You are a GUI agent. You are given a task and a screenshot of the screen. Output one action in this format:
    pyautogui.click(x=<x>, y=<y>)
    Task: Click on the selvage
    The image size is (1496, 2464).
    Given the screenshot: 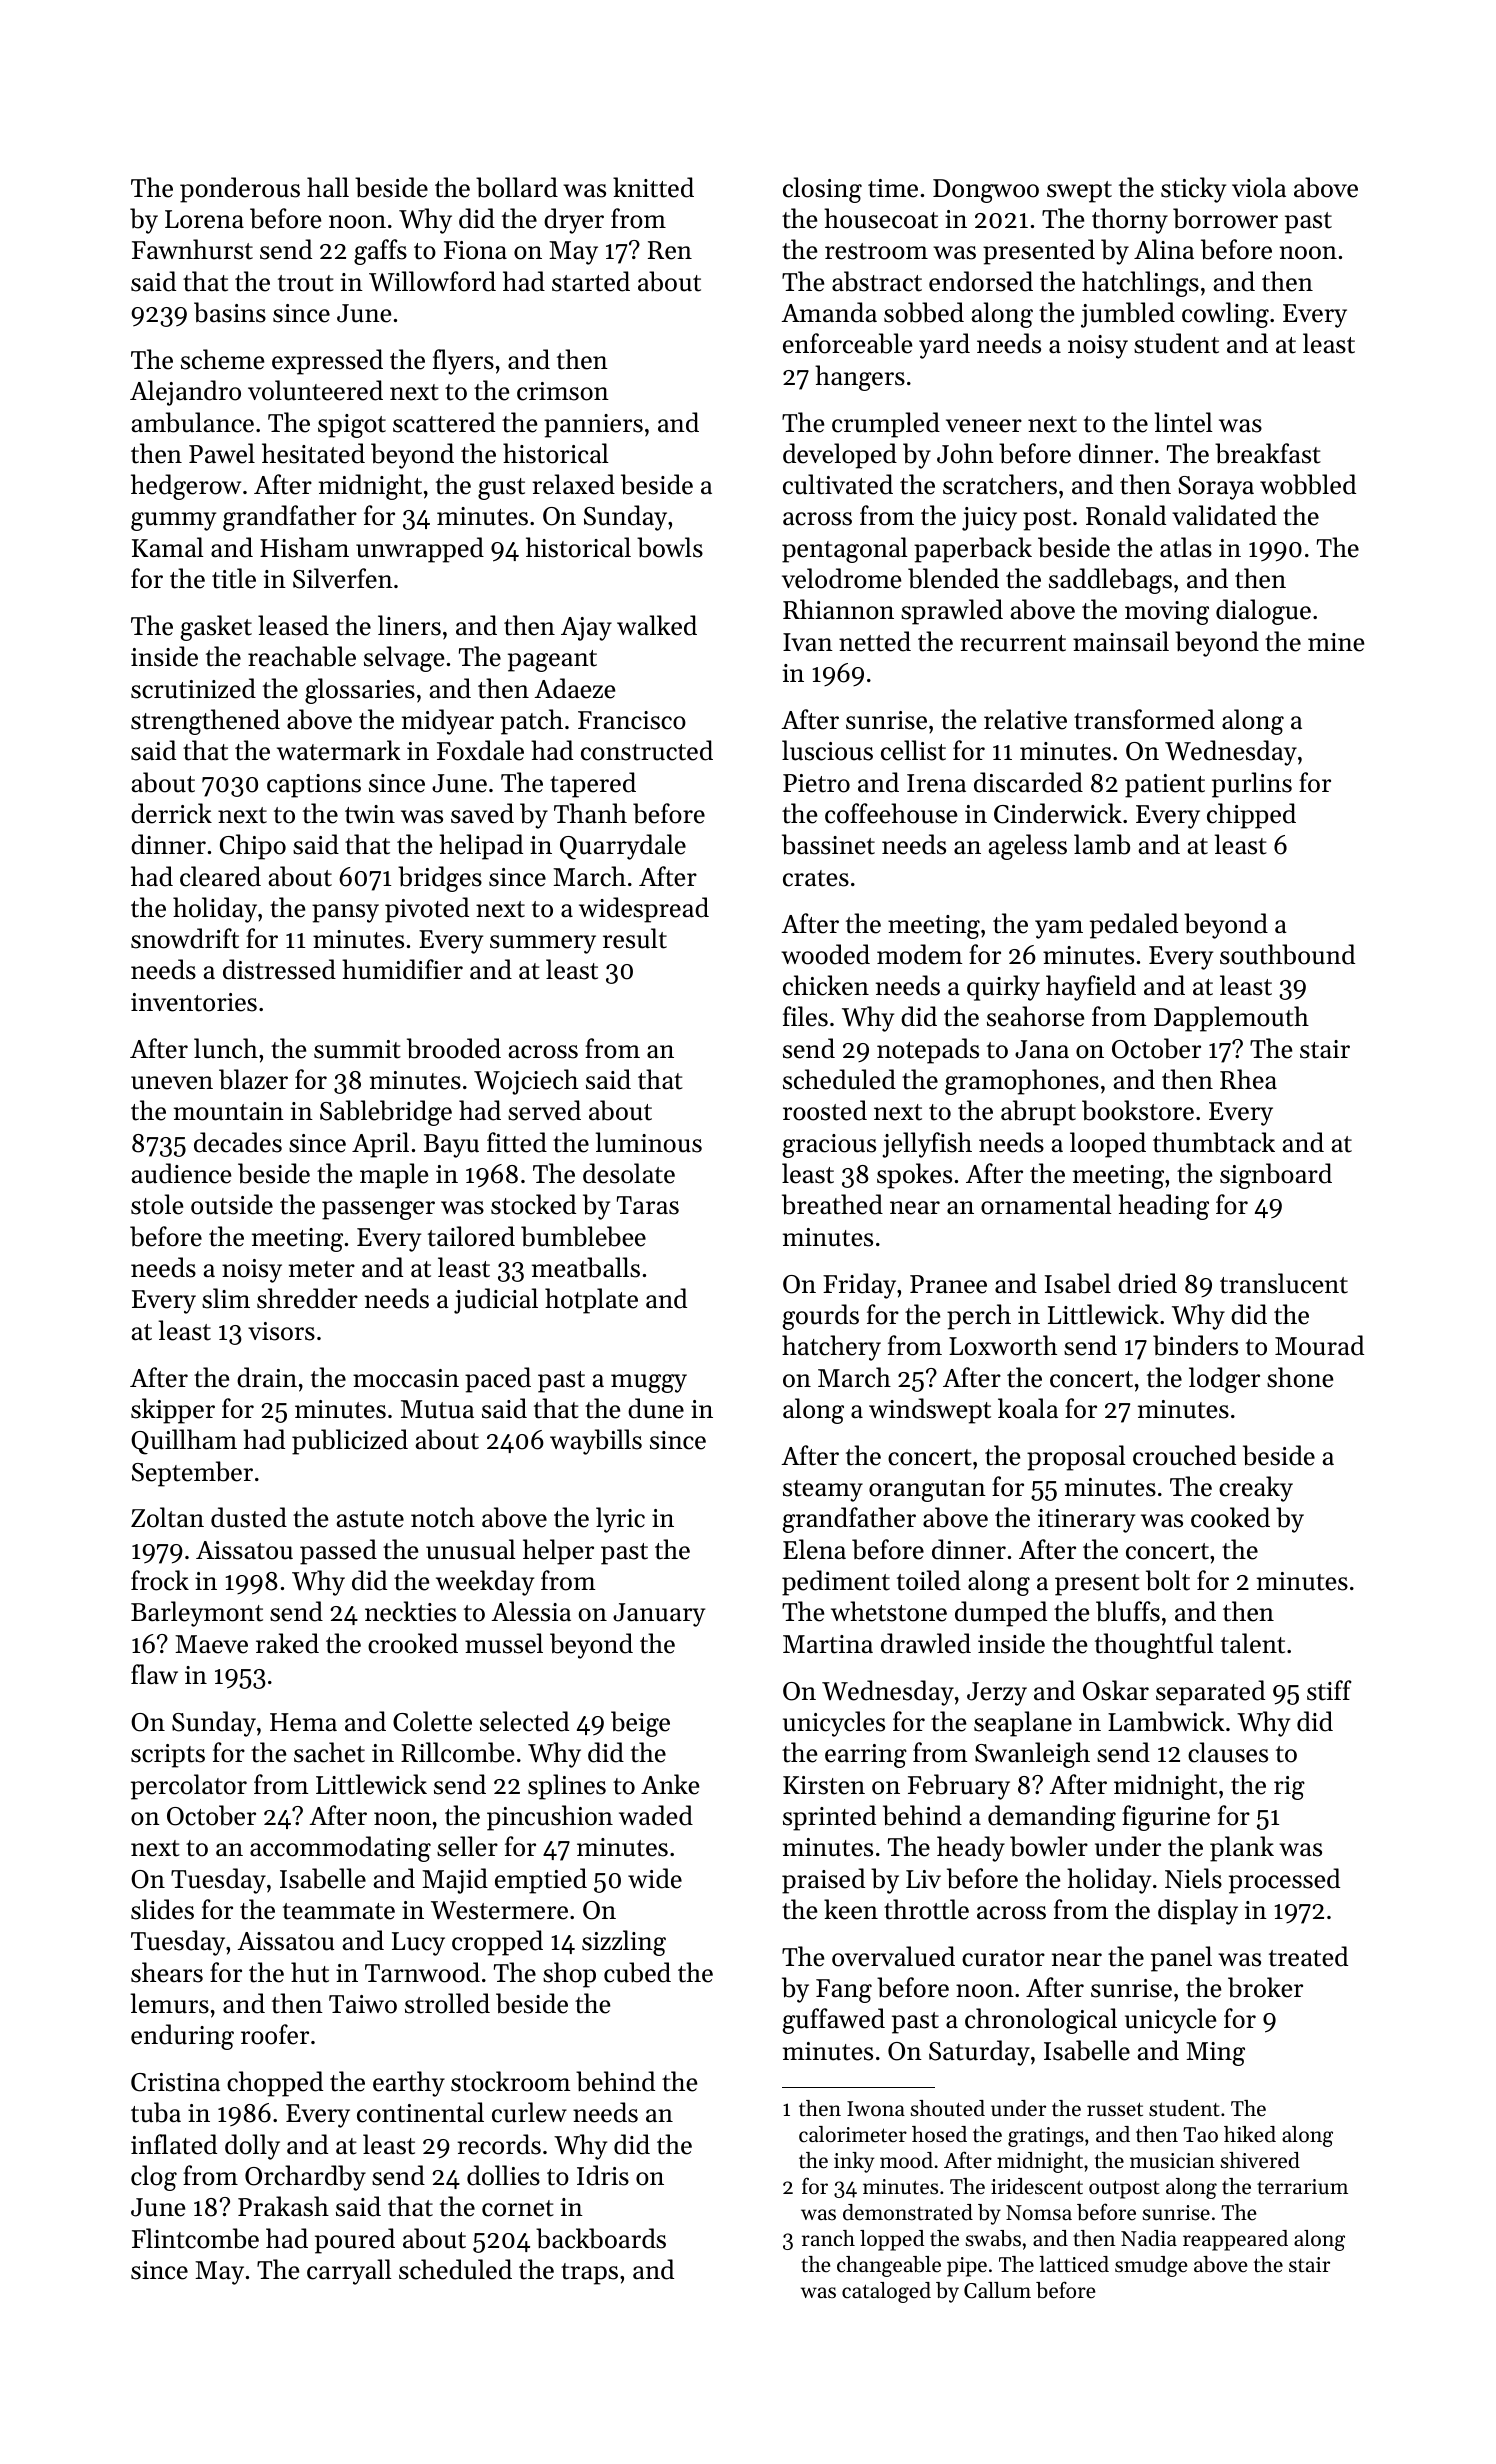 What is the action you would take?
    pyautogui.click(x=404, y=659)
